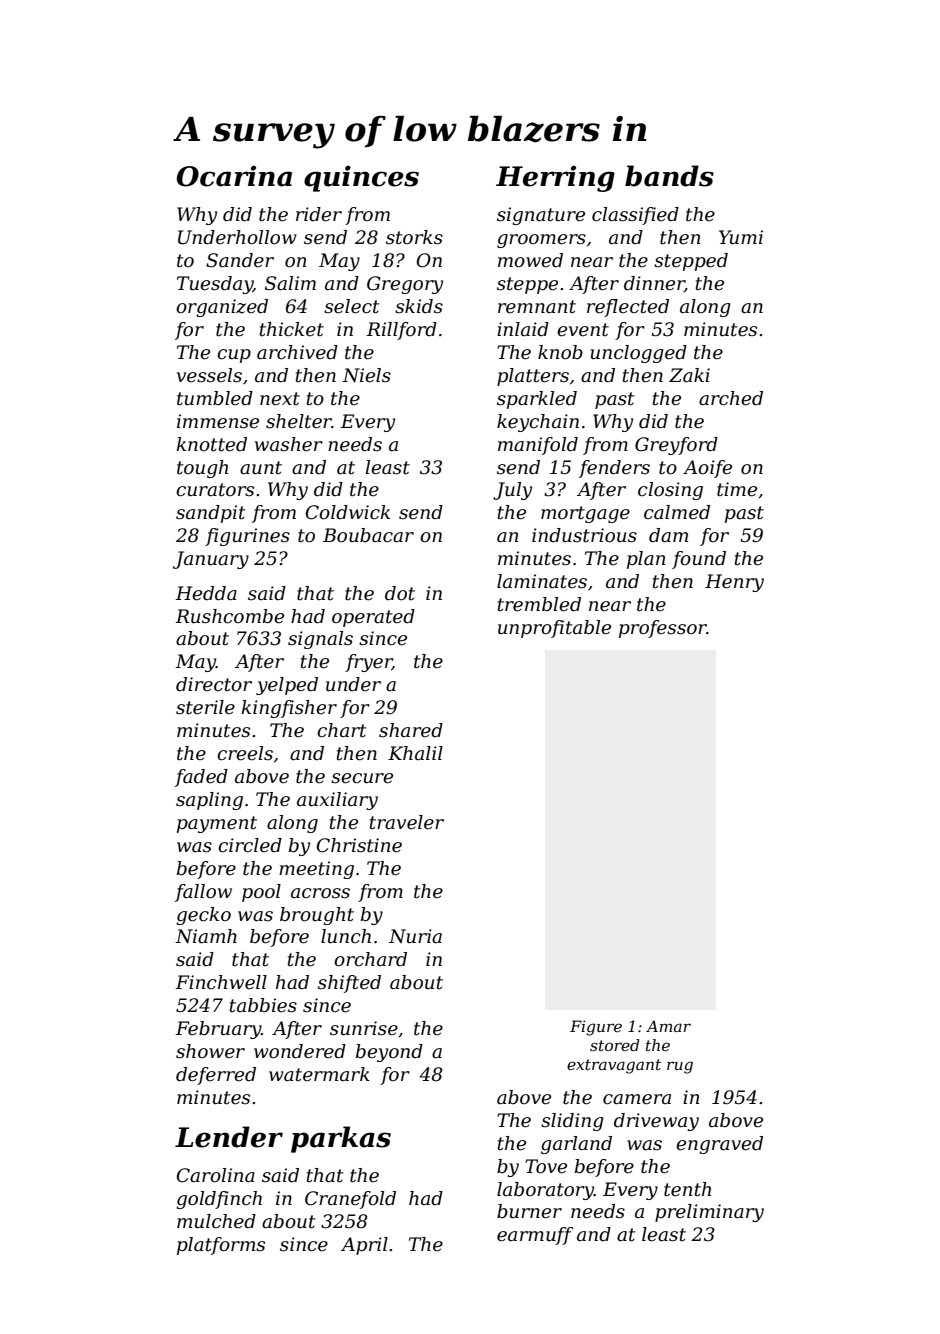 Image resolution: width=940 pixels, height=1334 pixels. What do you see at coordinates (229, 616) in the page?
I see `Rushcombe` at bounding box center [229, 616].
